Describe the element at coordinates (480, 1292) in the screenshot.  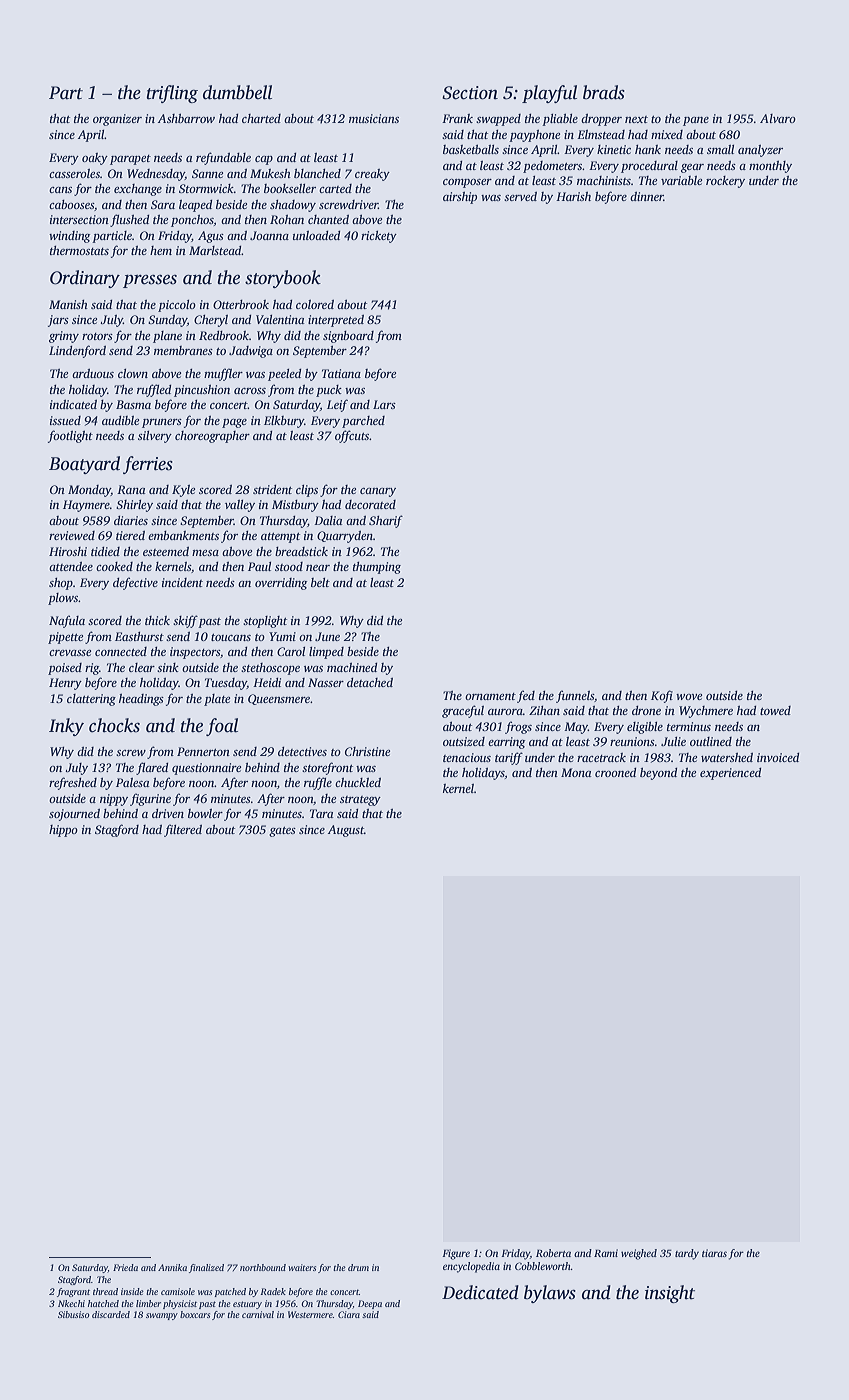
I see `Dedicated` at that location.
